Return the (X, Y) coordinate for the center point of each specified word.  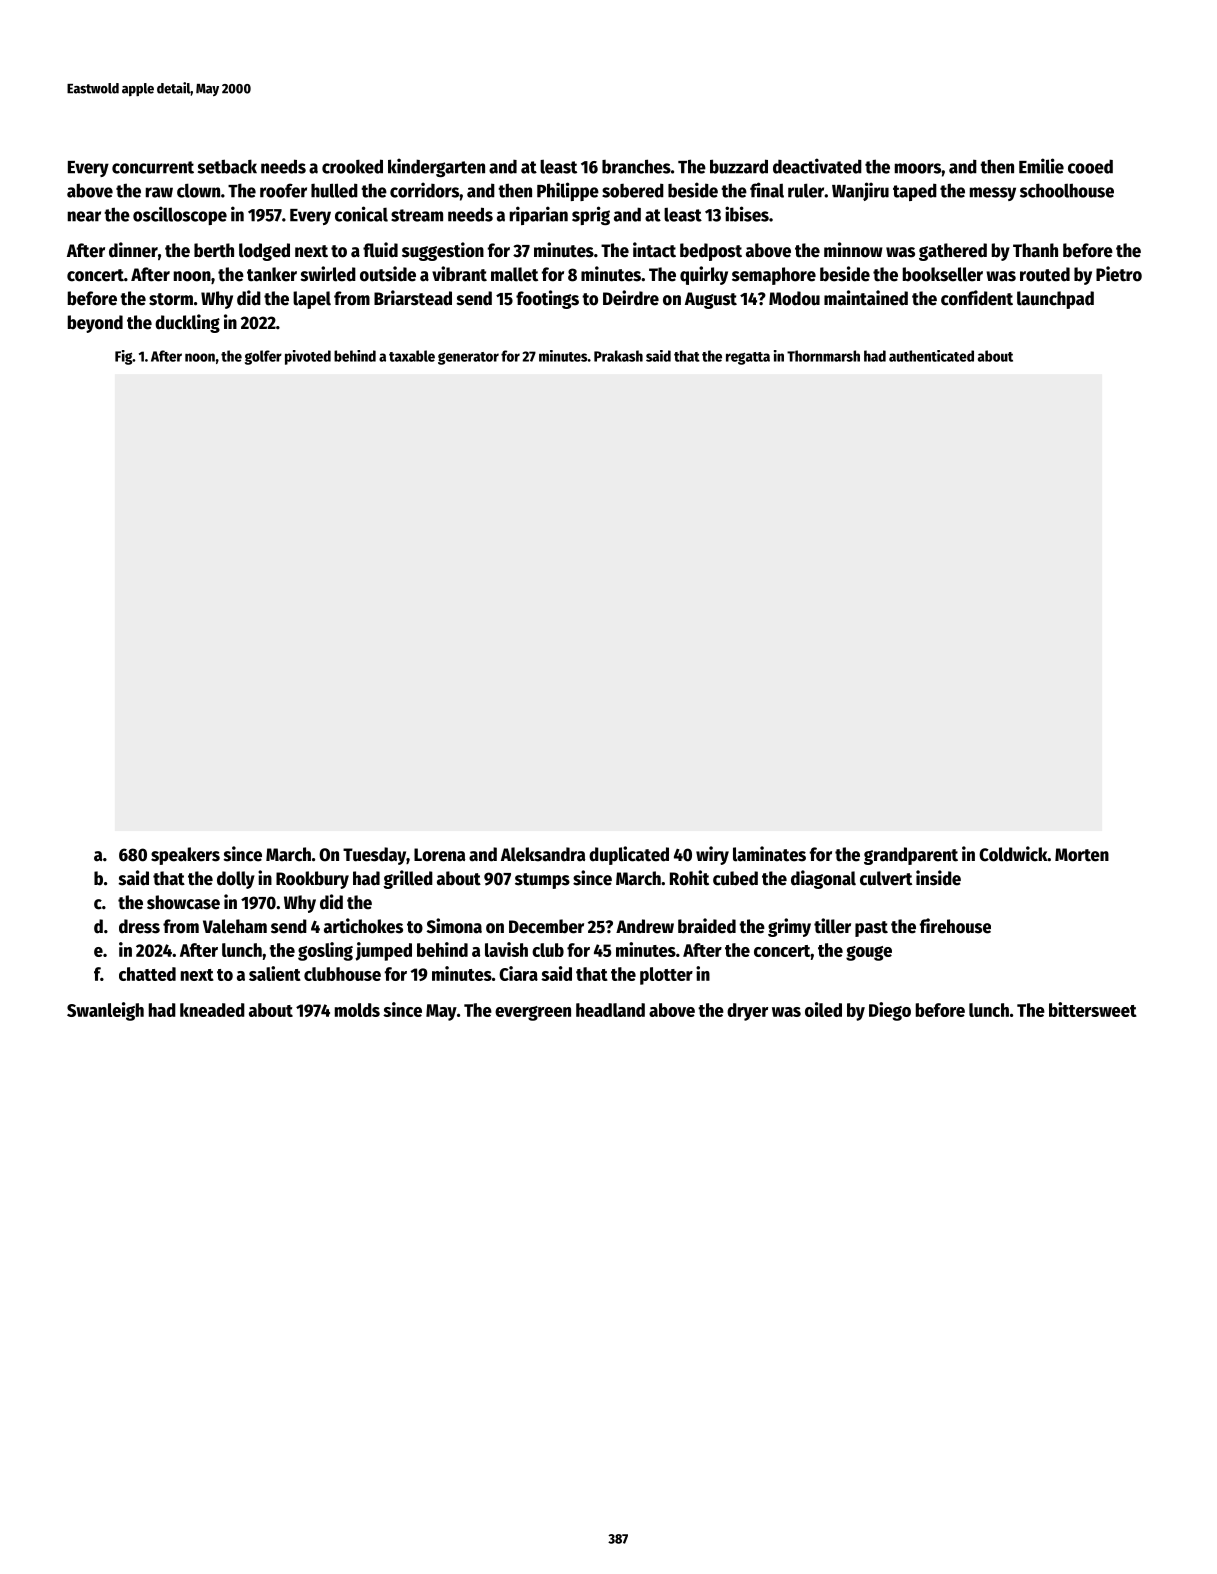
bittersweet (1093, 1009)
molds (357, 1010)
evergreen (533, 1013)
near (84, 216)
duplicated (629, 855)
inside (938, 878)
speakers (185, 856)
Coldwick (1013, 854)
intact (654, 250)
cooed (1090, 166)
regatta (748, 358)
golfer (263, 357)
